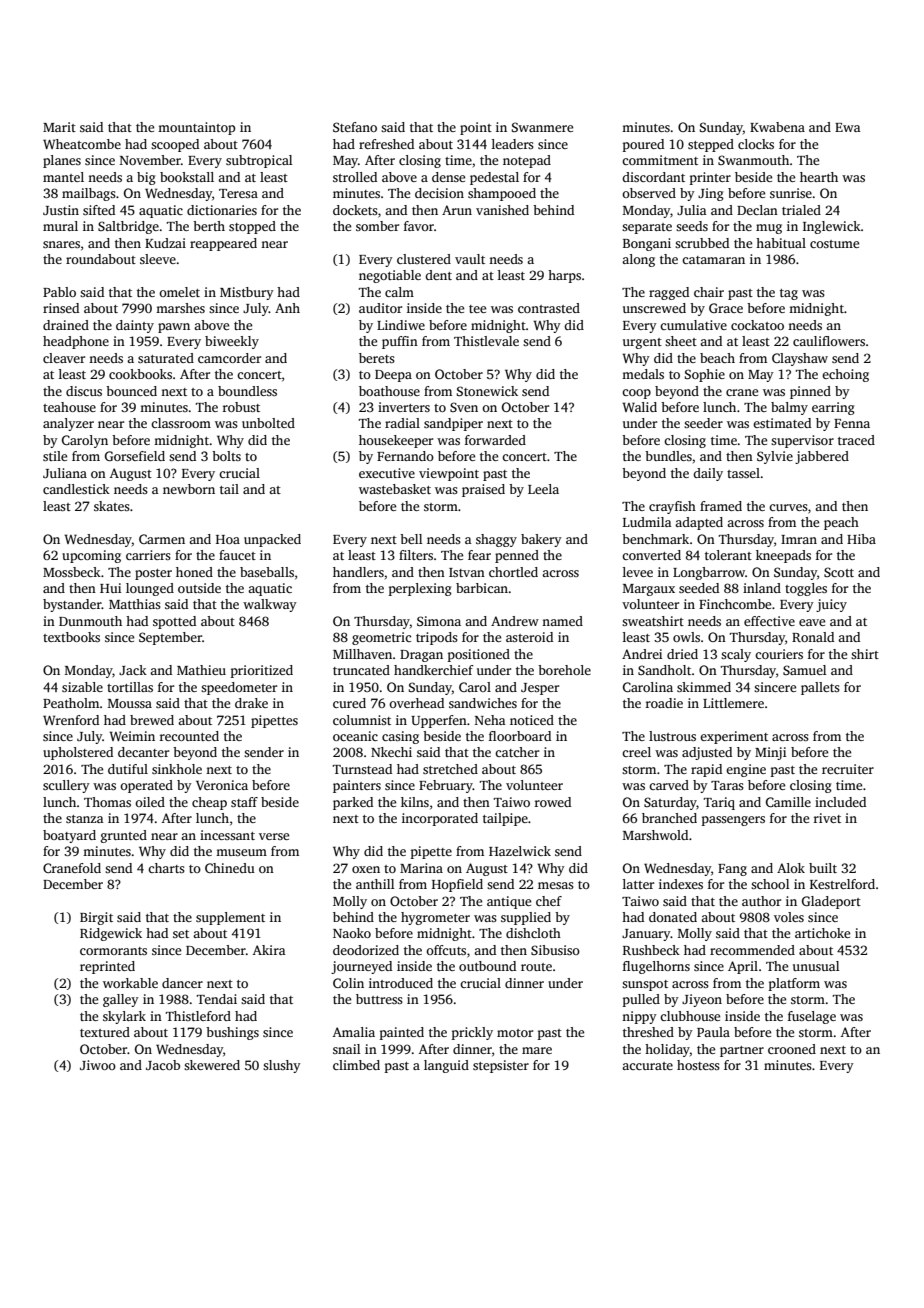 The width and height of the document is (924, 1308). I want to click on Veronica, so click(222, 785).
